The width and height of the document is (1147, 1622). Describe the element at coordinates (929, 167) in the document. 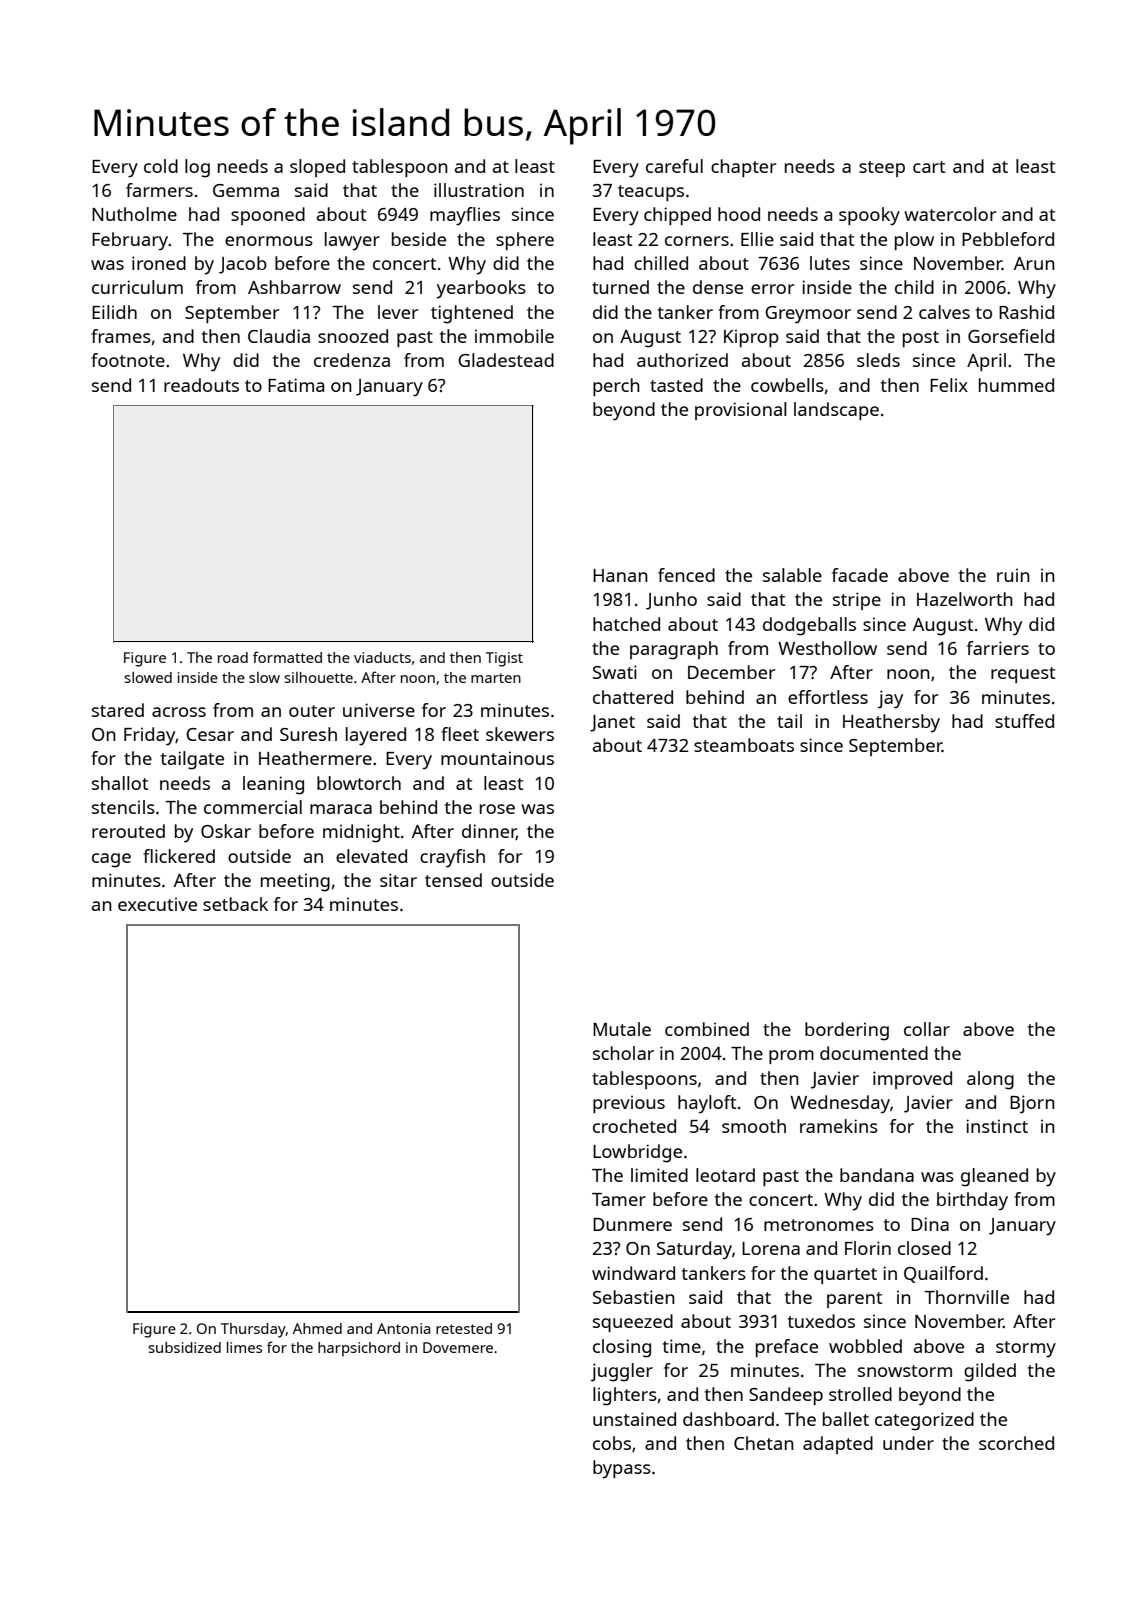

I see `cart` at that location.
